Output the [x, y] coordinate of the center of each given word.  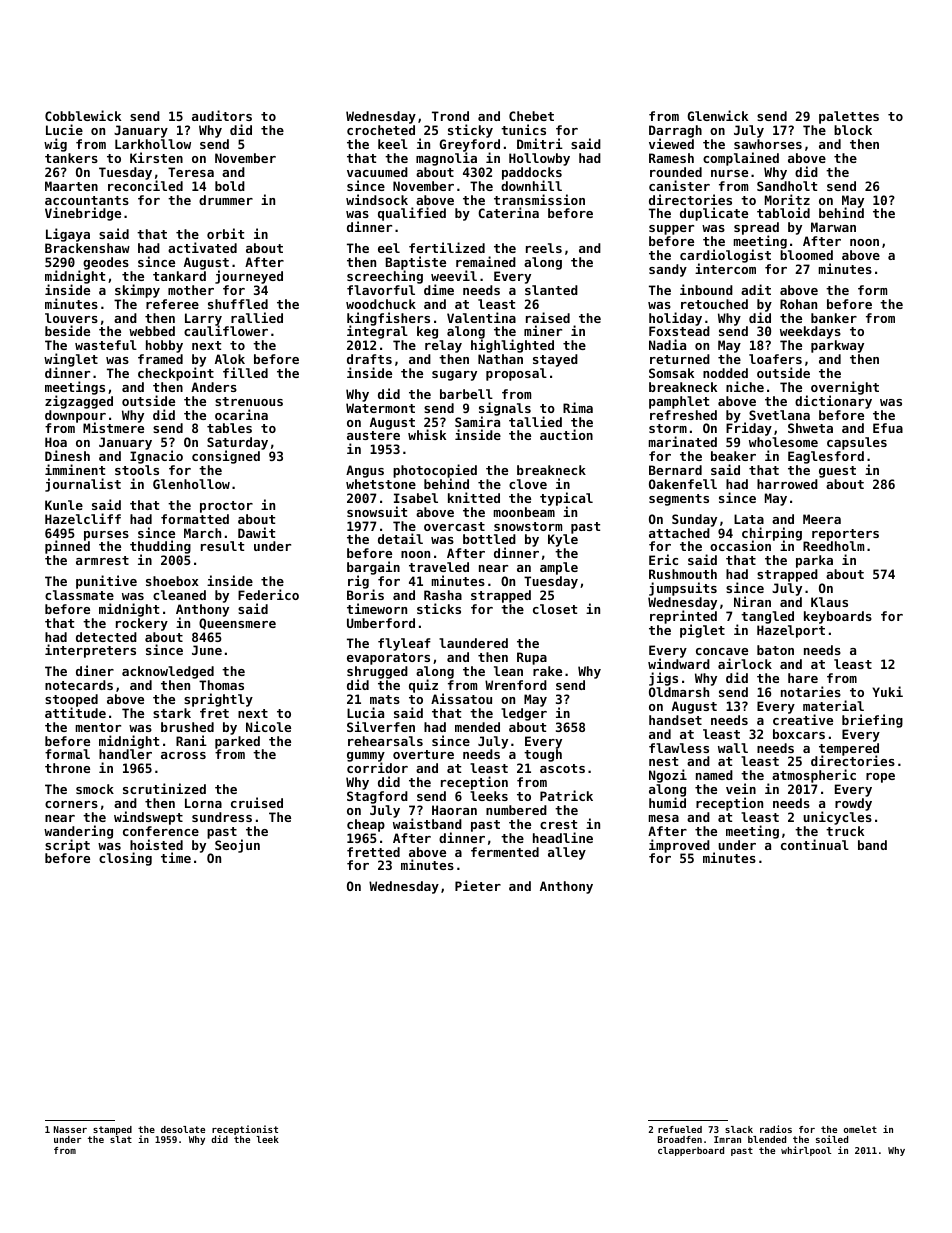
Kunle [64, 505]
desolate [183, 1129]
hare [803, 678]
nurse [729, 173]
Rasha [443, 595]
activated [202, 247]
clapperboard [691, 1151]
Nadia [667, 344]
